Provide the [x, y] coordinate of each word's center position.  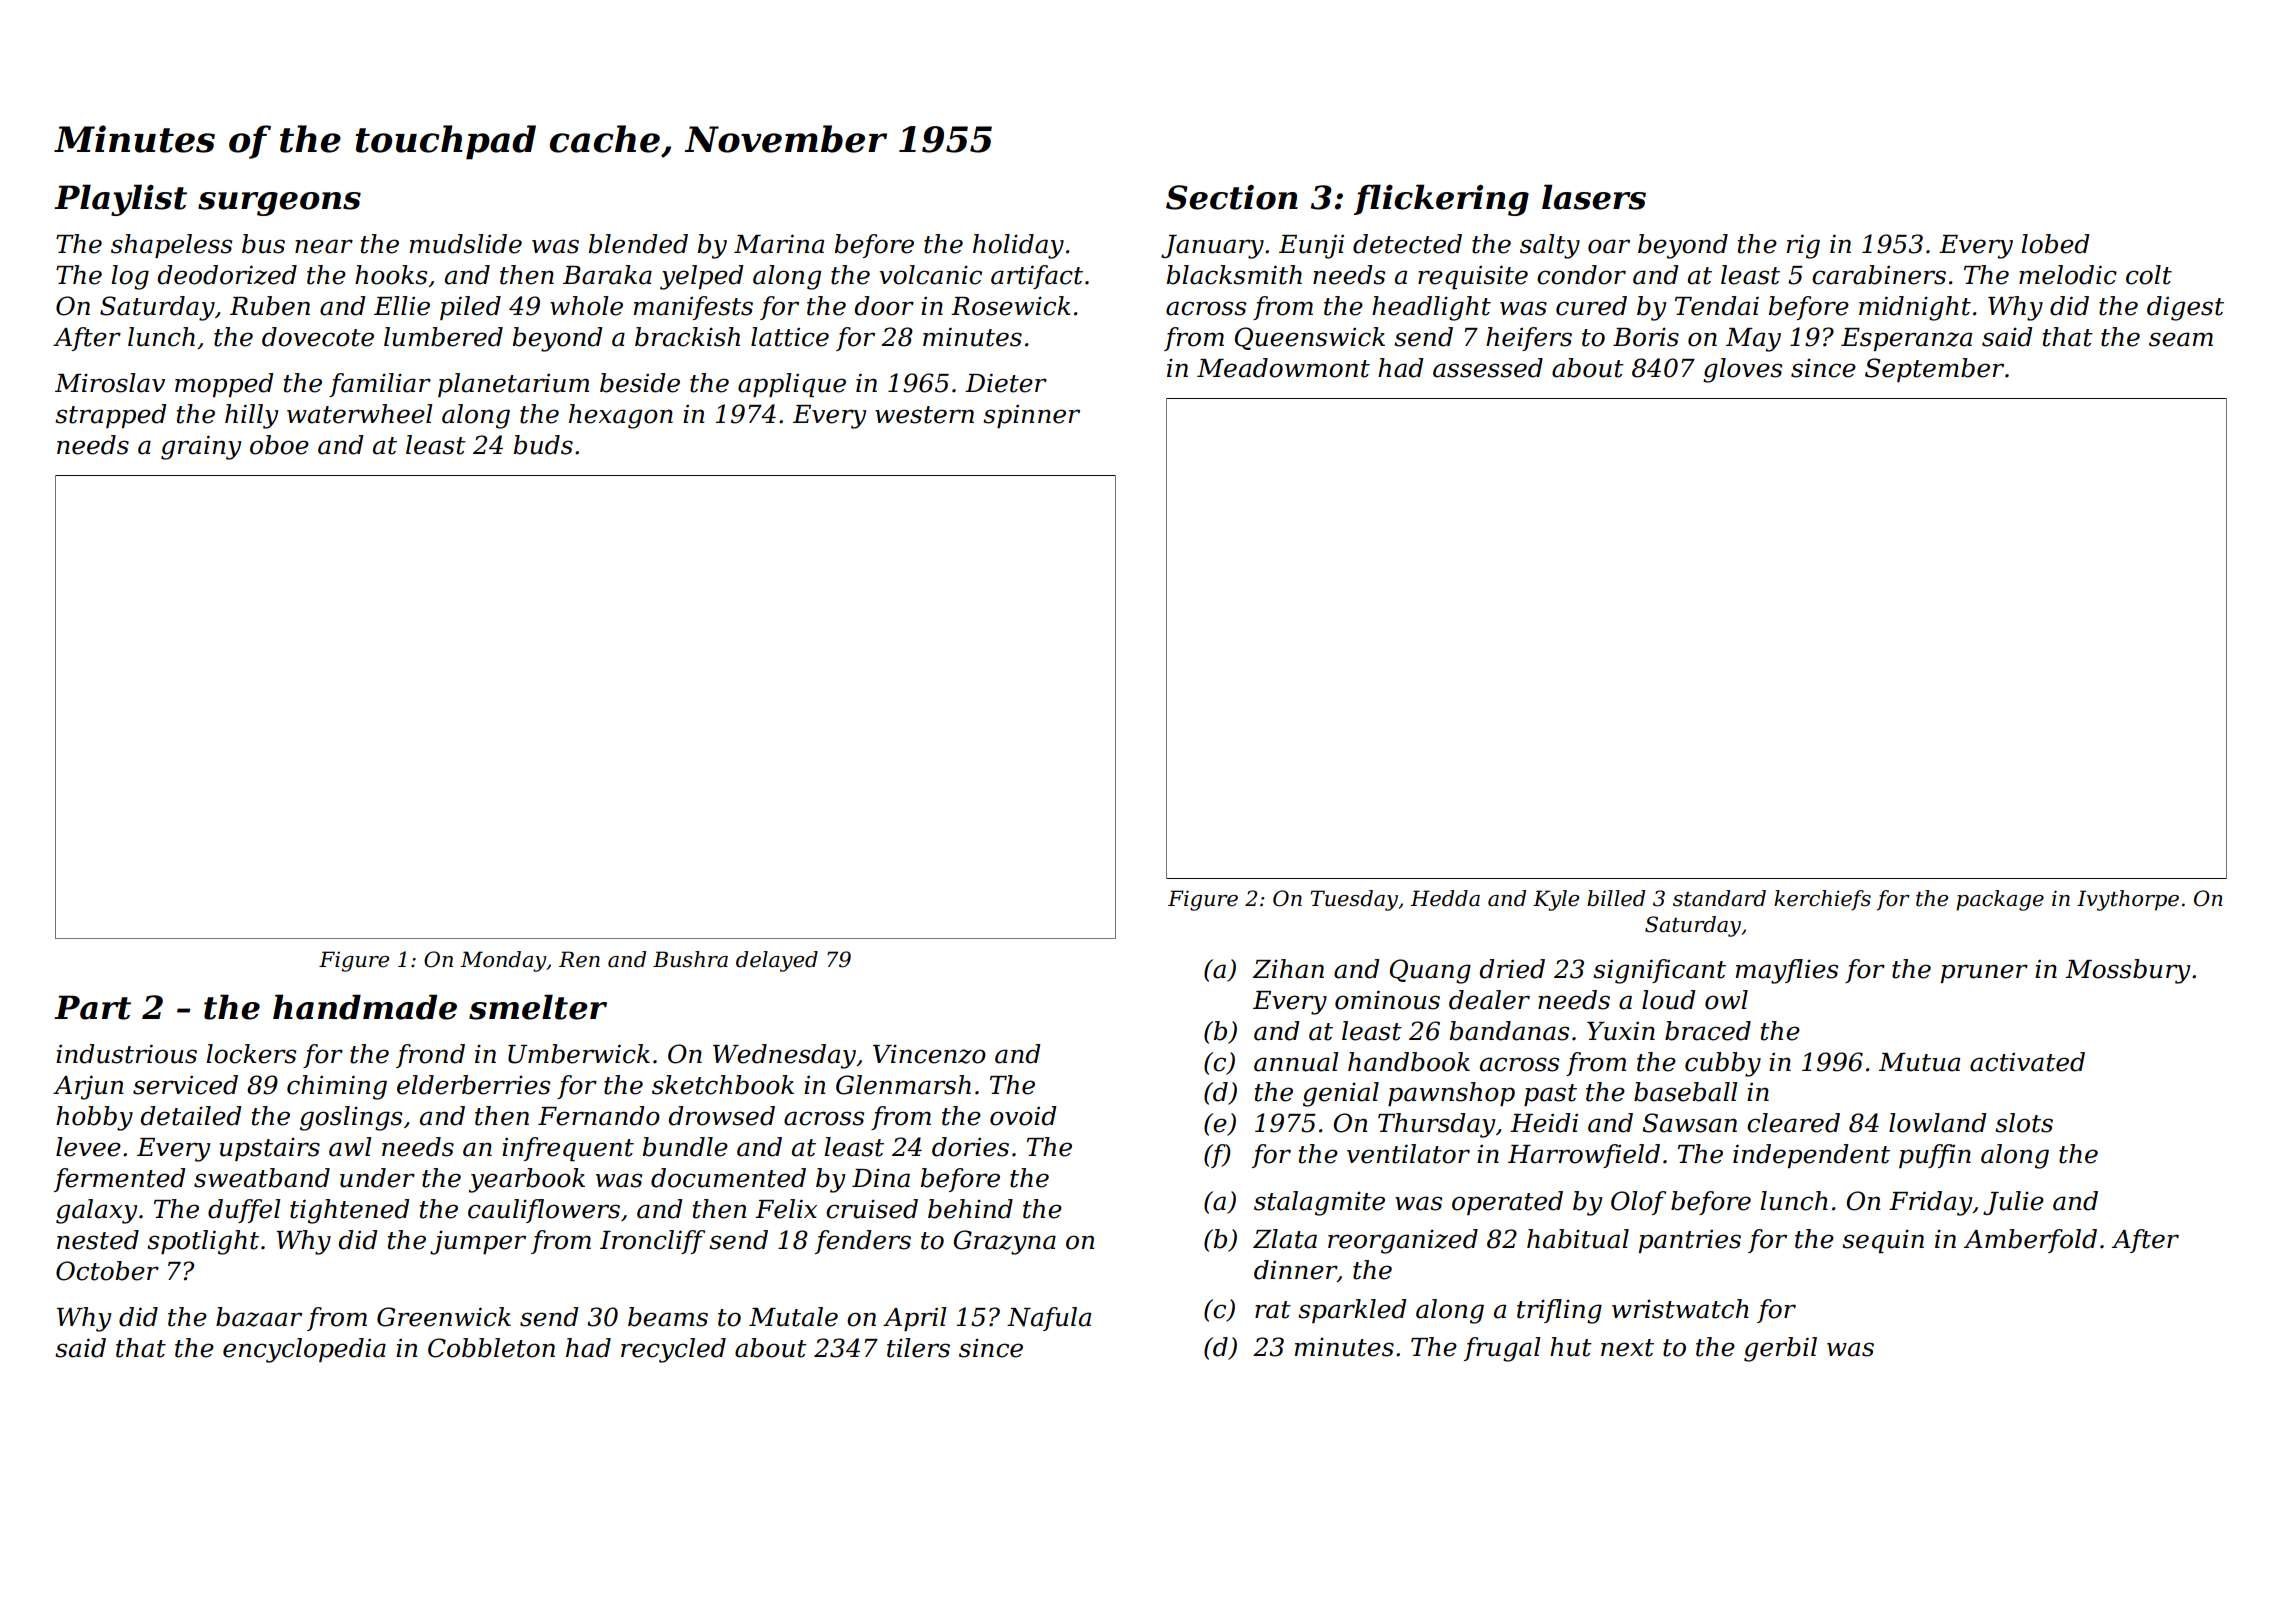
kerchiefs [1822, 900]
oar [1609, 246]
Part [92, 1007]
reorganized [1403, 1241]
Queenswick [1310, 338]
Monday [503, 961]
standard [1719, 898]
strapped [111, 416]
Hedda [1445, 898]
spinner [1031, 416]
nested [98, 1240]
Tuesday [1354, 900]
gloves [1742, 370]
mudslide [466, 244]
